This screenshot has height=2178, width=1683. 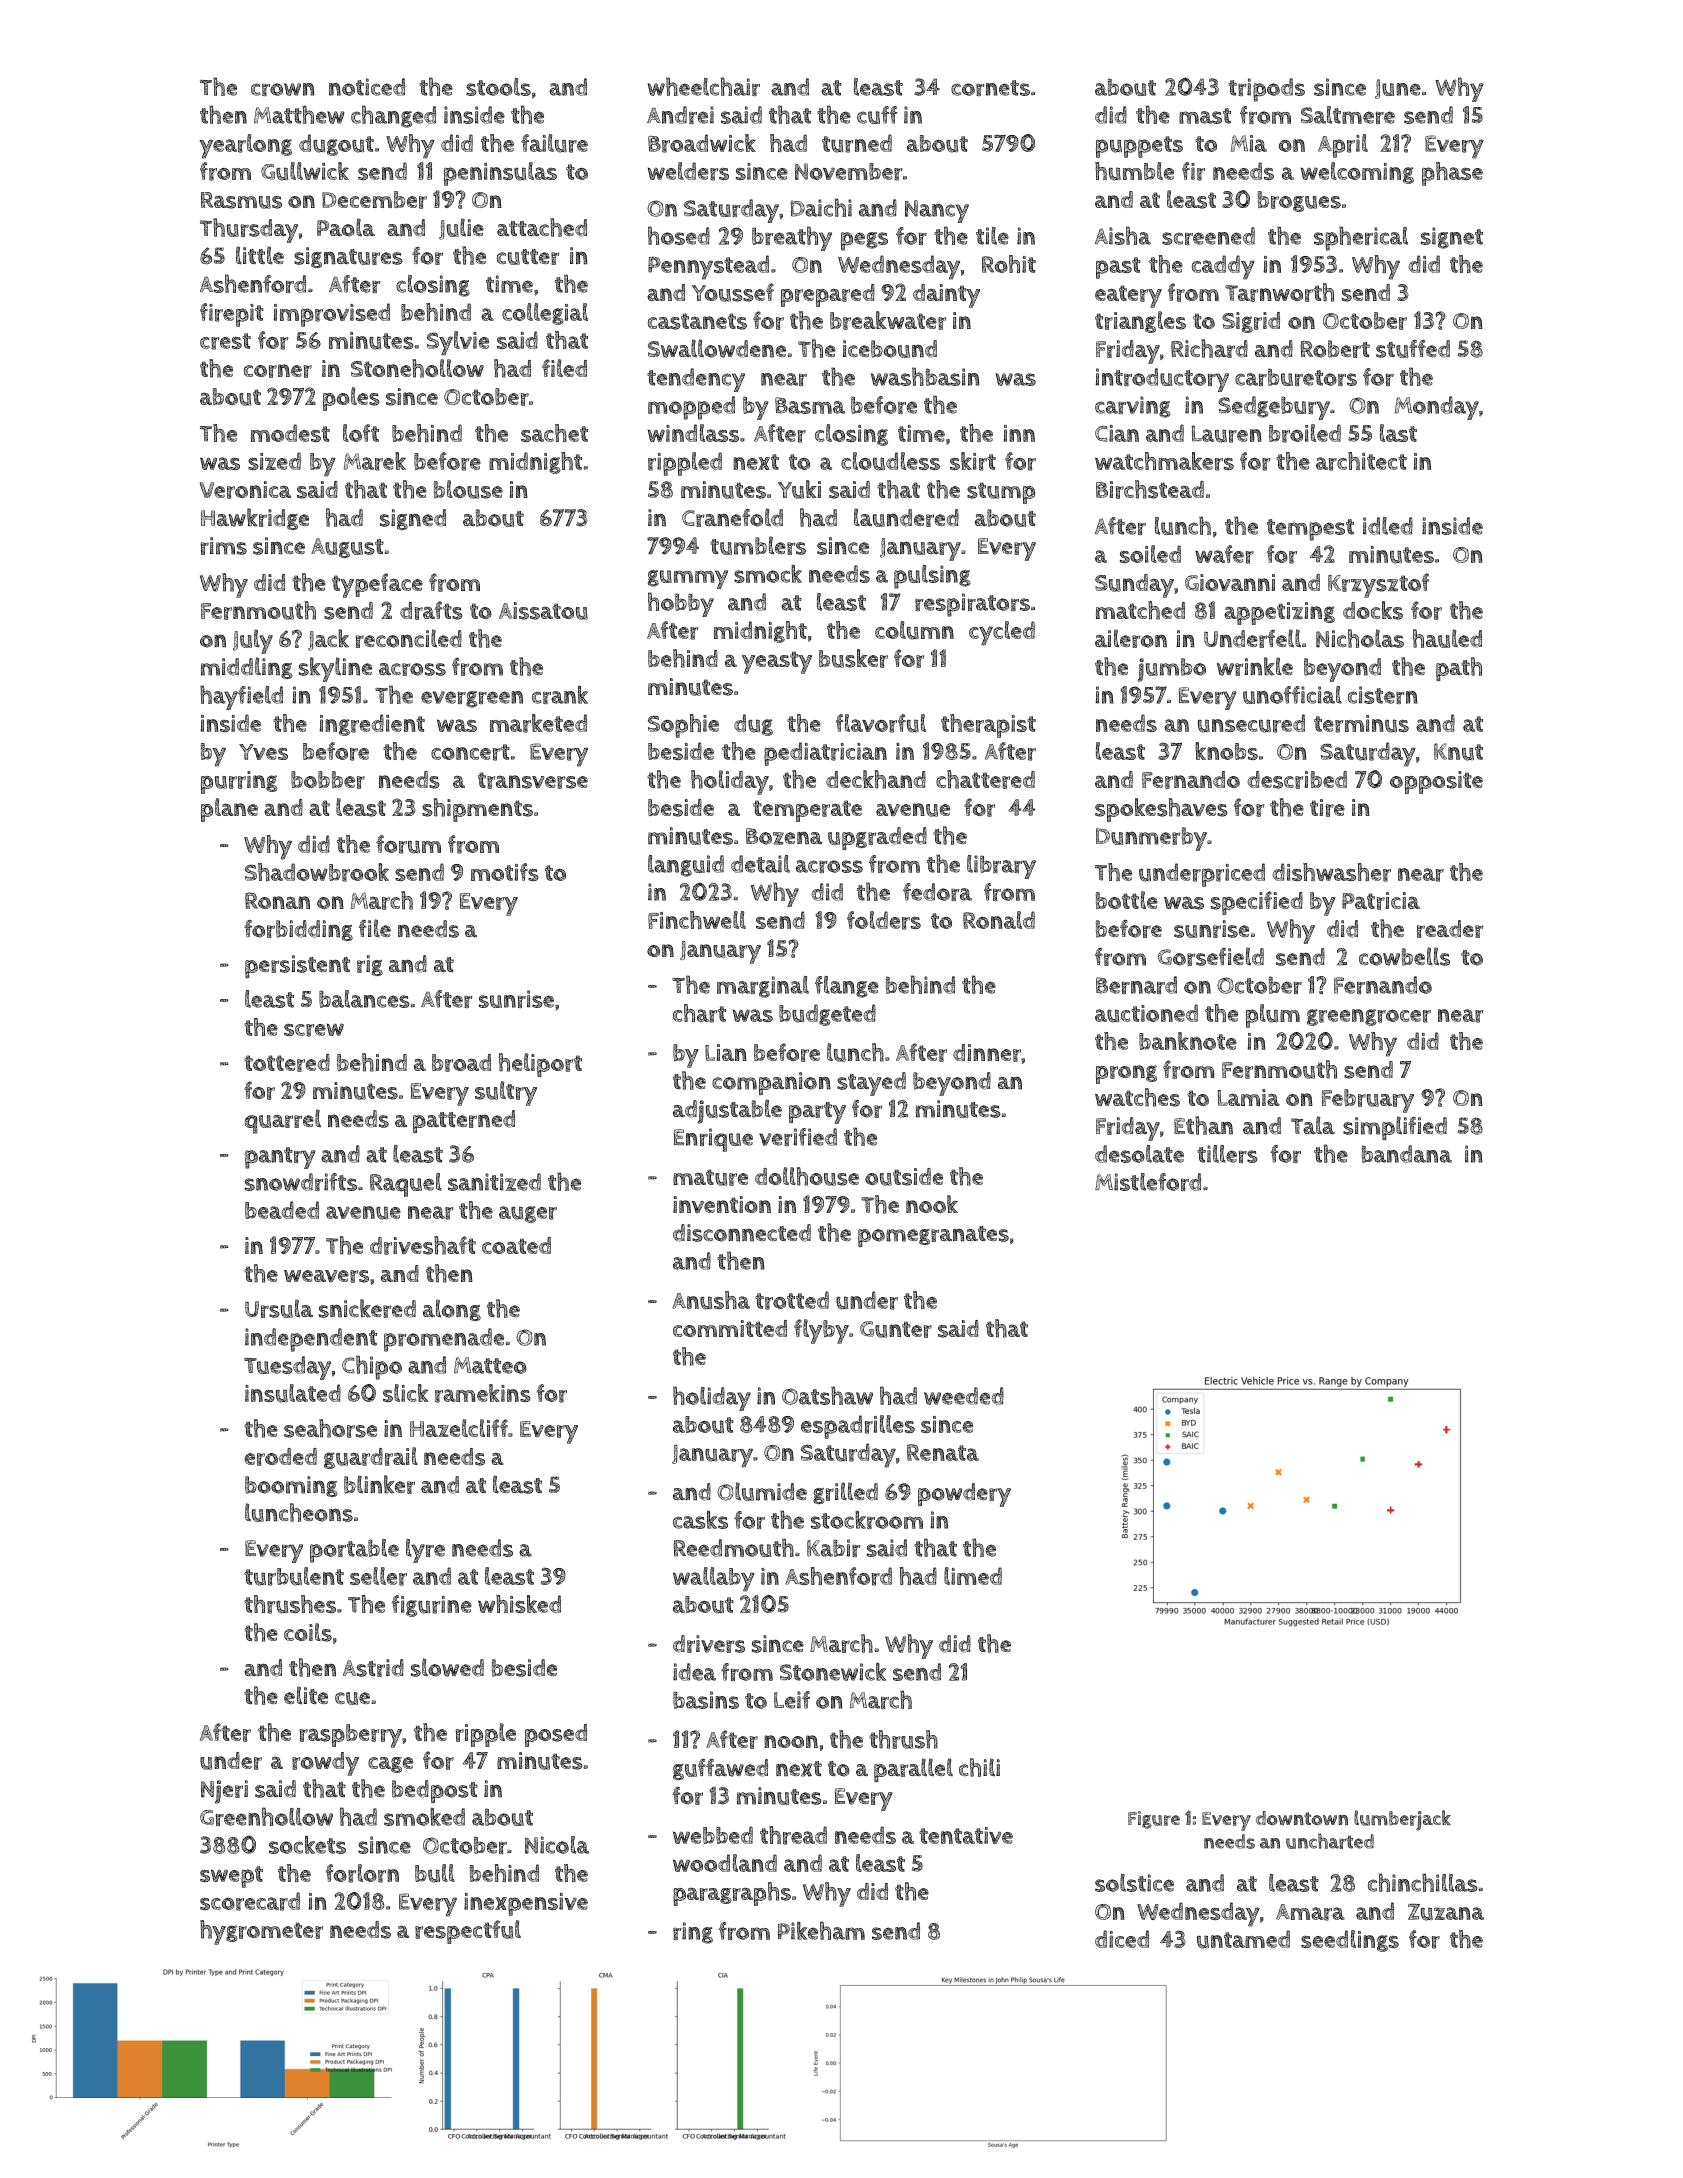 What do you see at coordinates (680, 115) in the screenshot?
I see `Andrei` at bounding box center [680, 115].
